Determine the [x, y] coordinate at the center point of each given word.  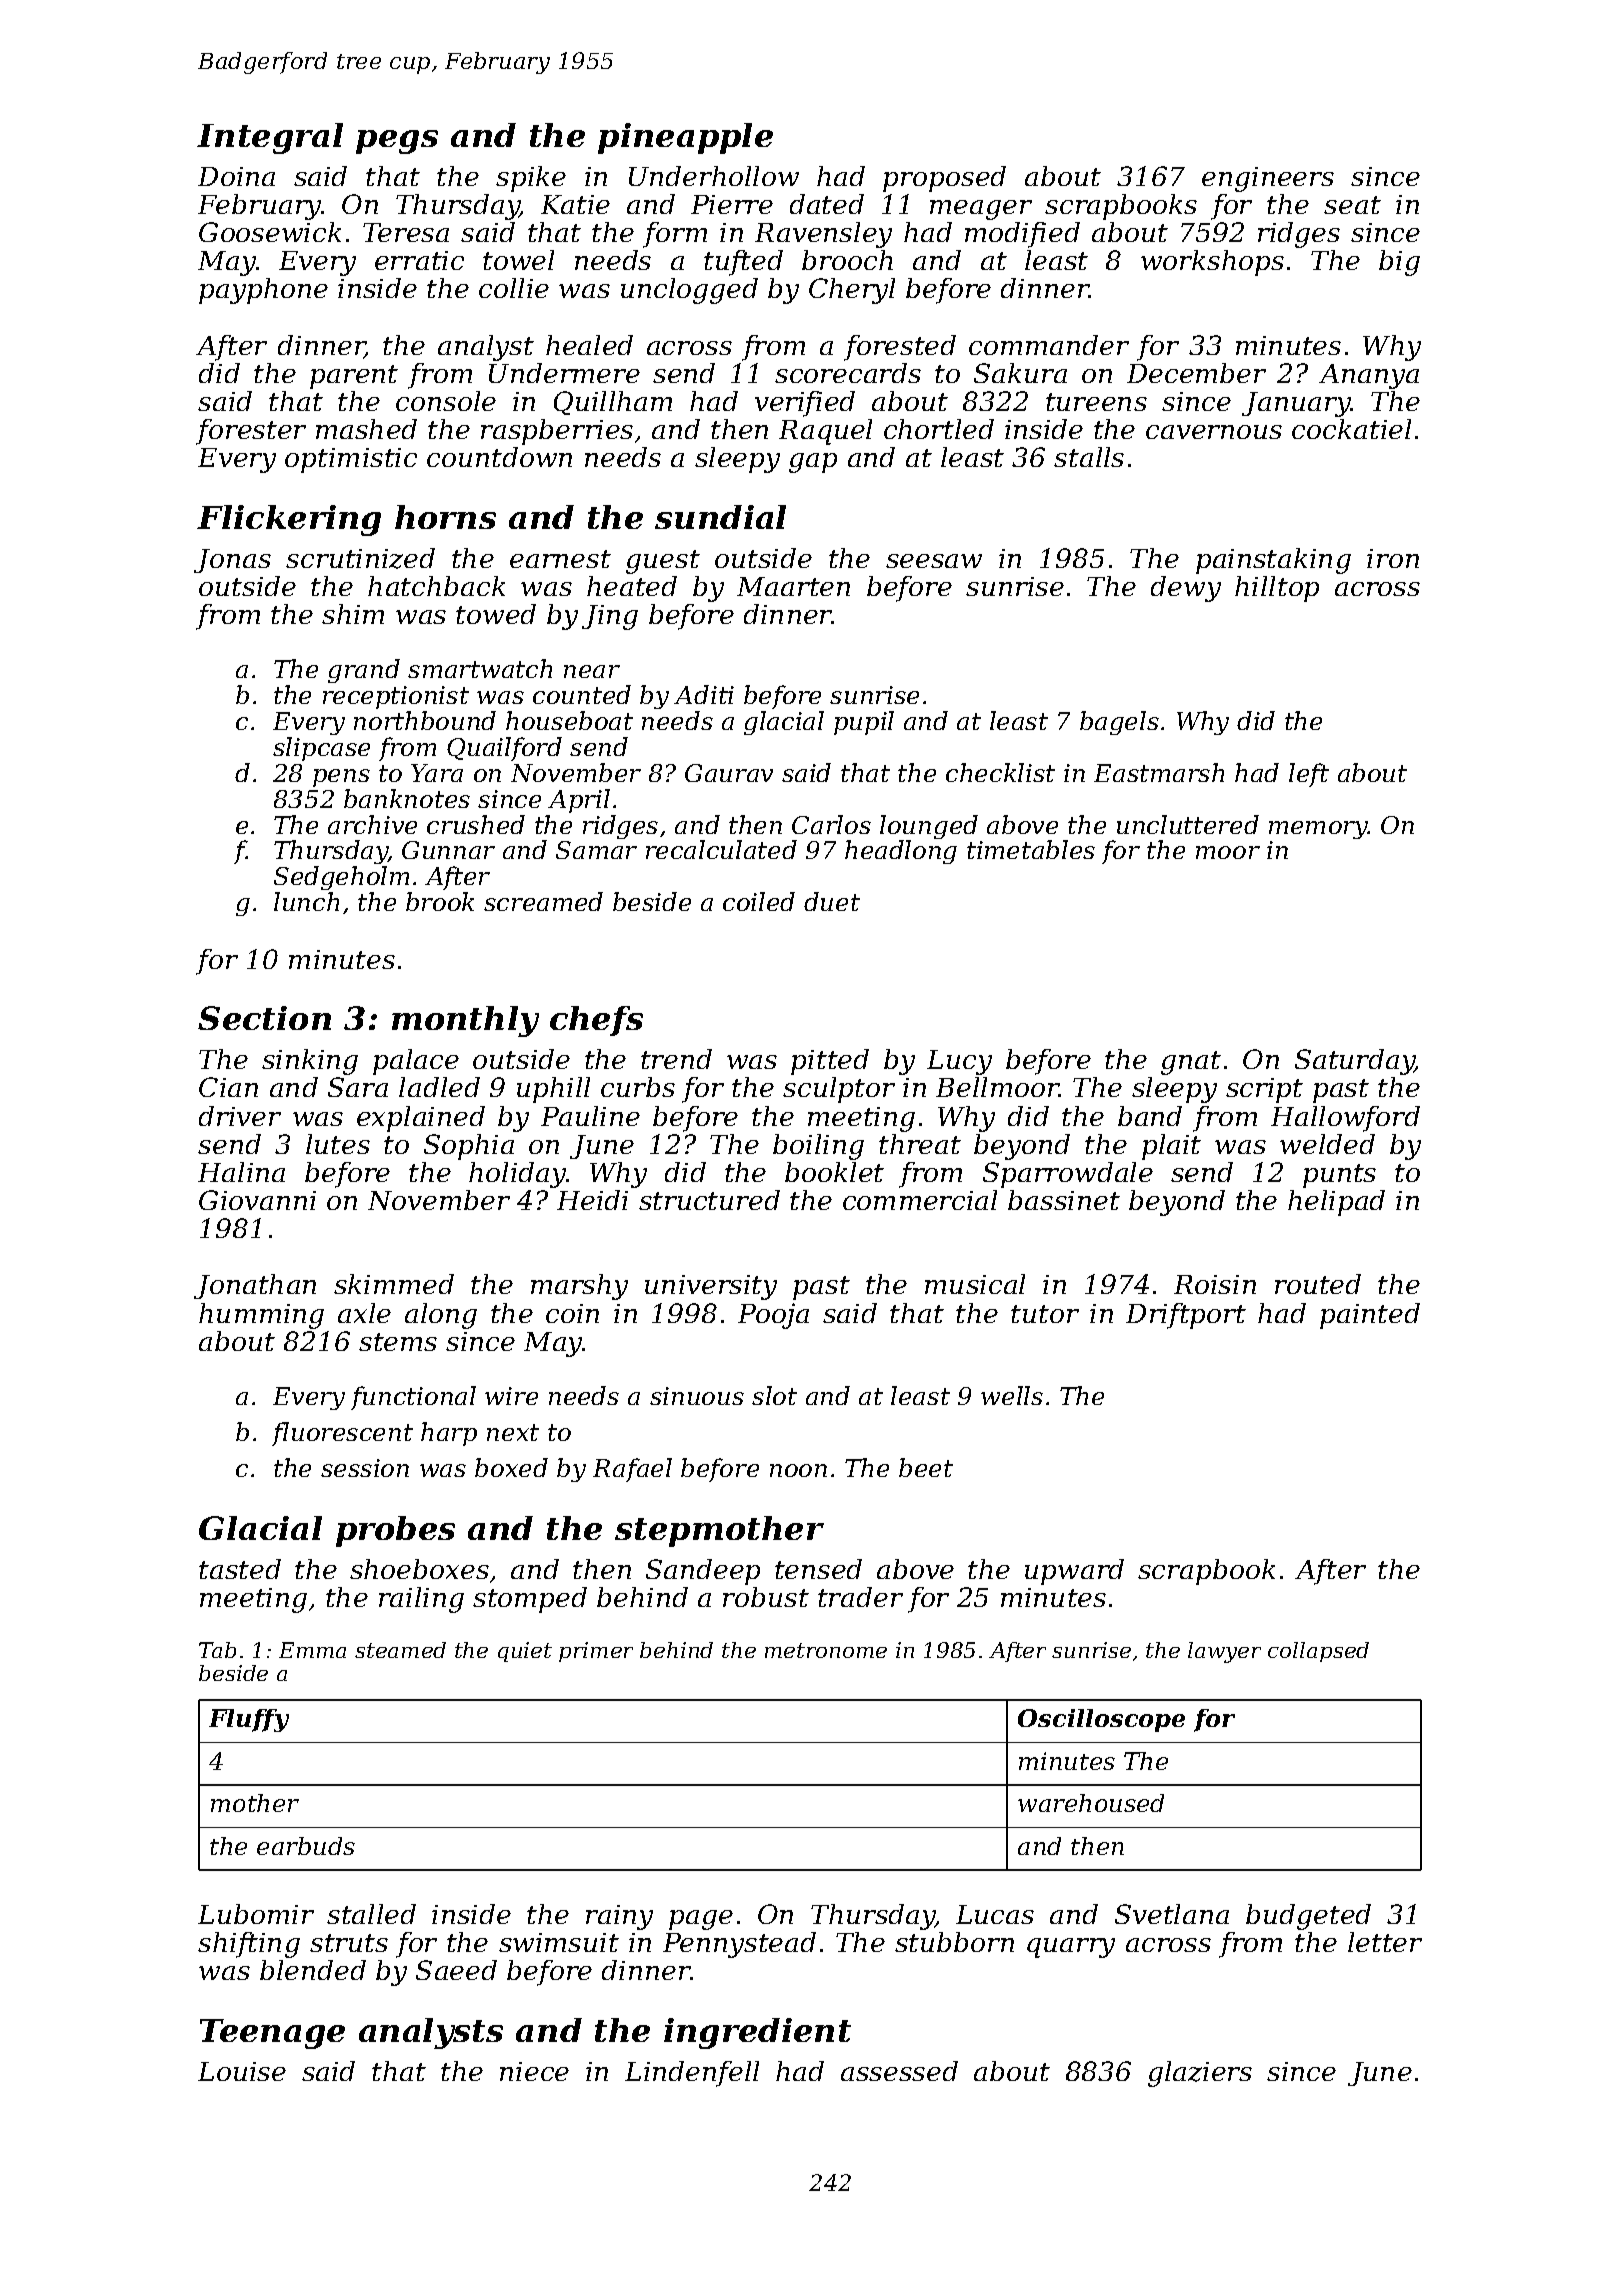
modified [1022, 235]
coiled [759, 901]
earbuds [306, 1846]
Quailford [504, 749]
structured [709, 1200]
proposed [944, 179]
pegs [397, 142]
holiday [517, 1175]
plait [1171, 1147]
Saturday [1355, 1062]
